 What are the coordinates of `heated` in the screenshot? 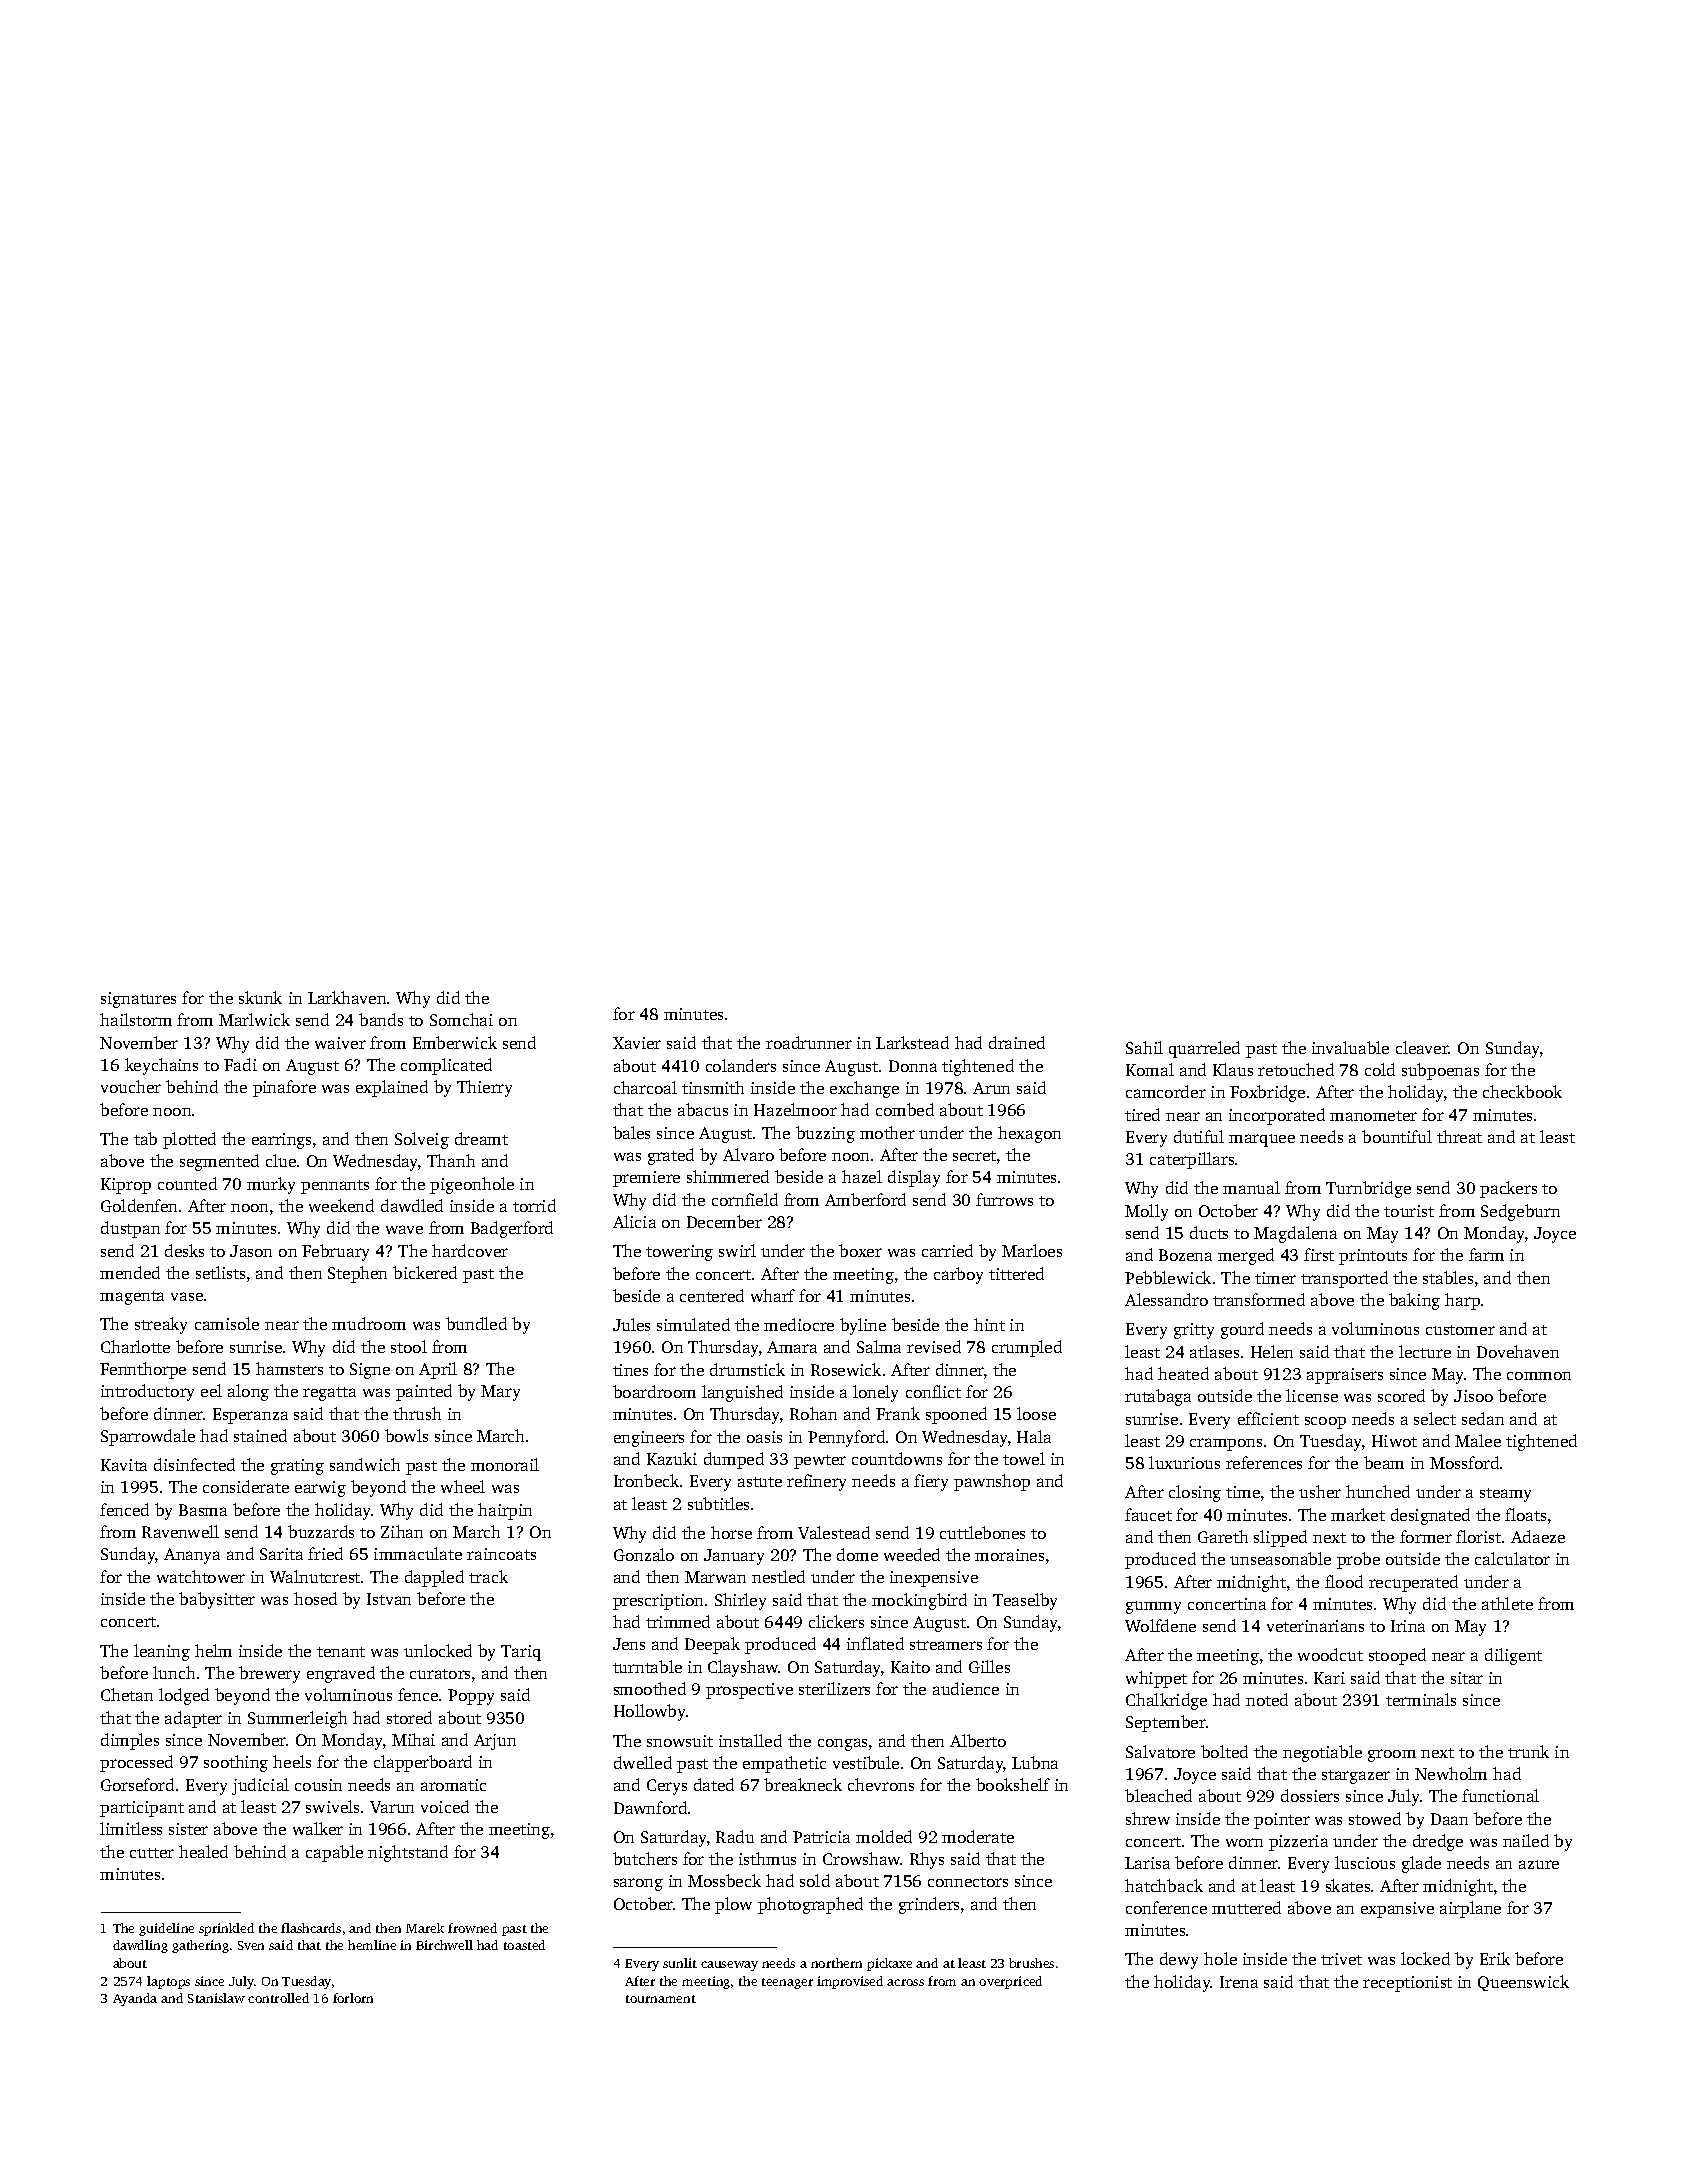 It's located at (1183, 1373).
